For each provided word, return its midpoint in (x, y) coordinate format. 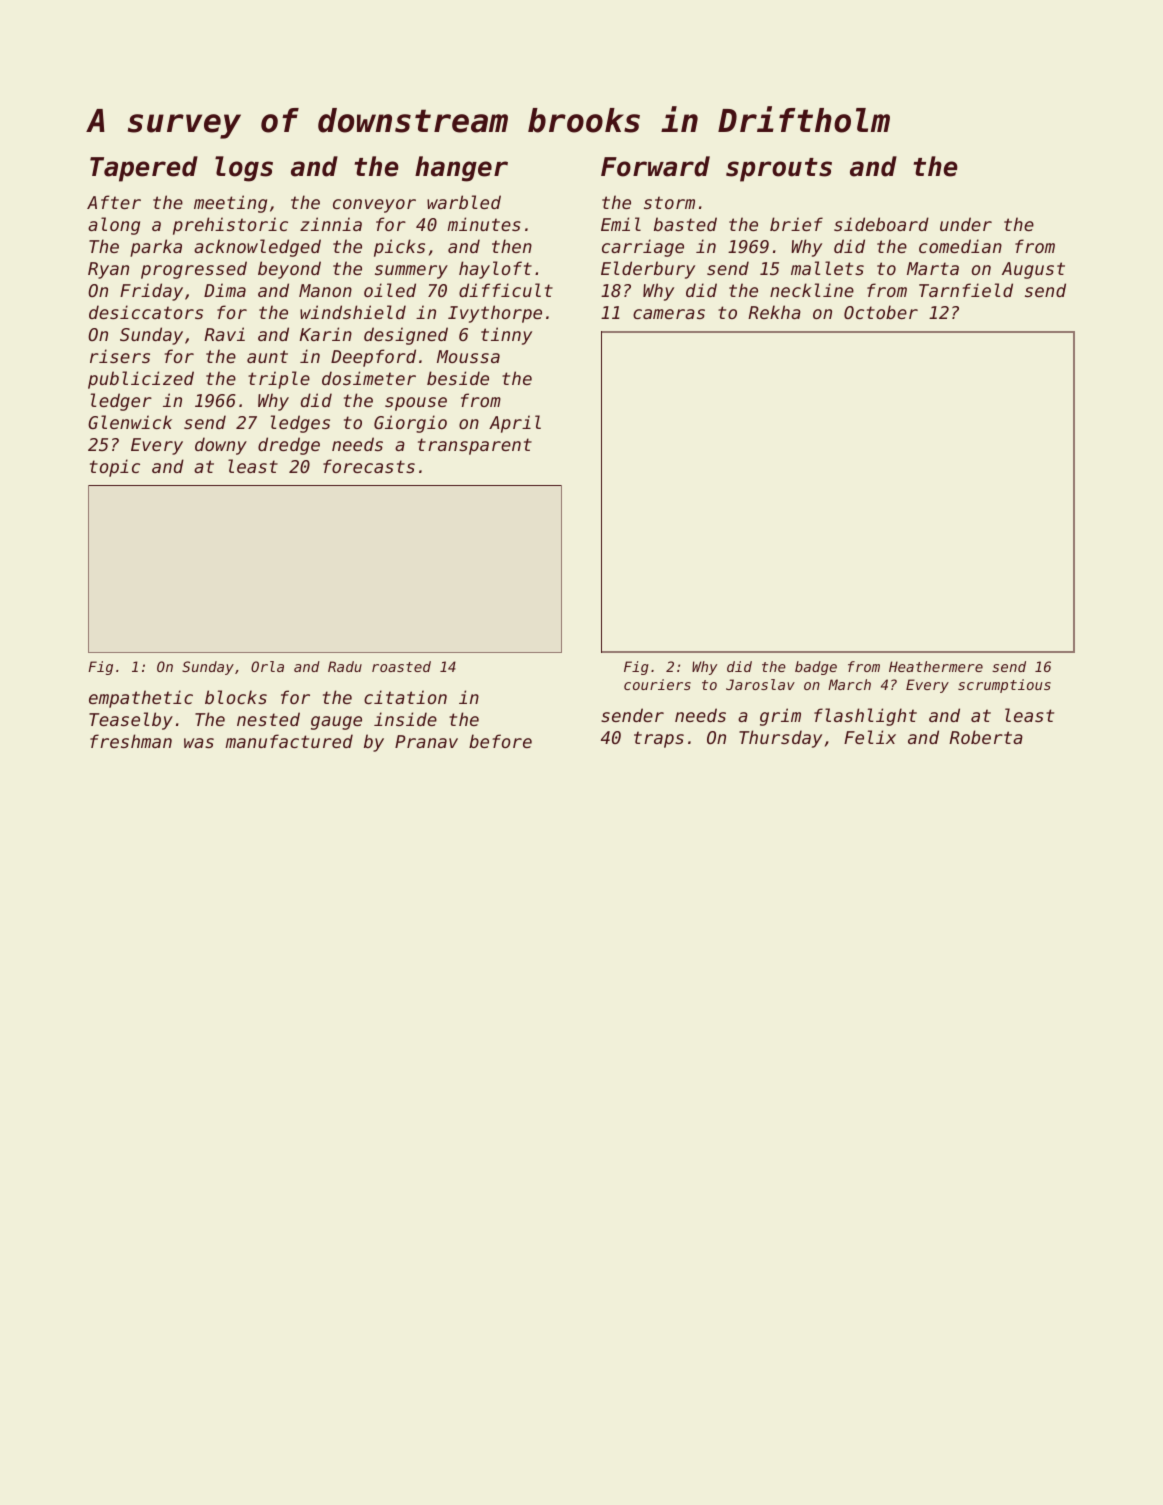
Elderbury (648, 270)
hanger (461, 169)
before (500, 741)
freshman (131, 741)
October (881, 312)
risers (120, 356)
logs (244, 169)
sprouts (779, 170)
